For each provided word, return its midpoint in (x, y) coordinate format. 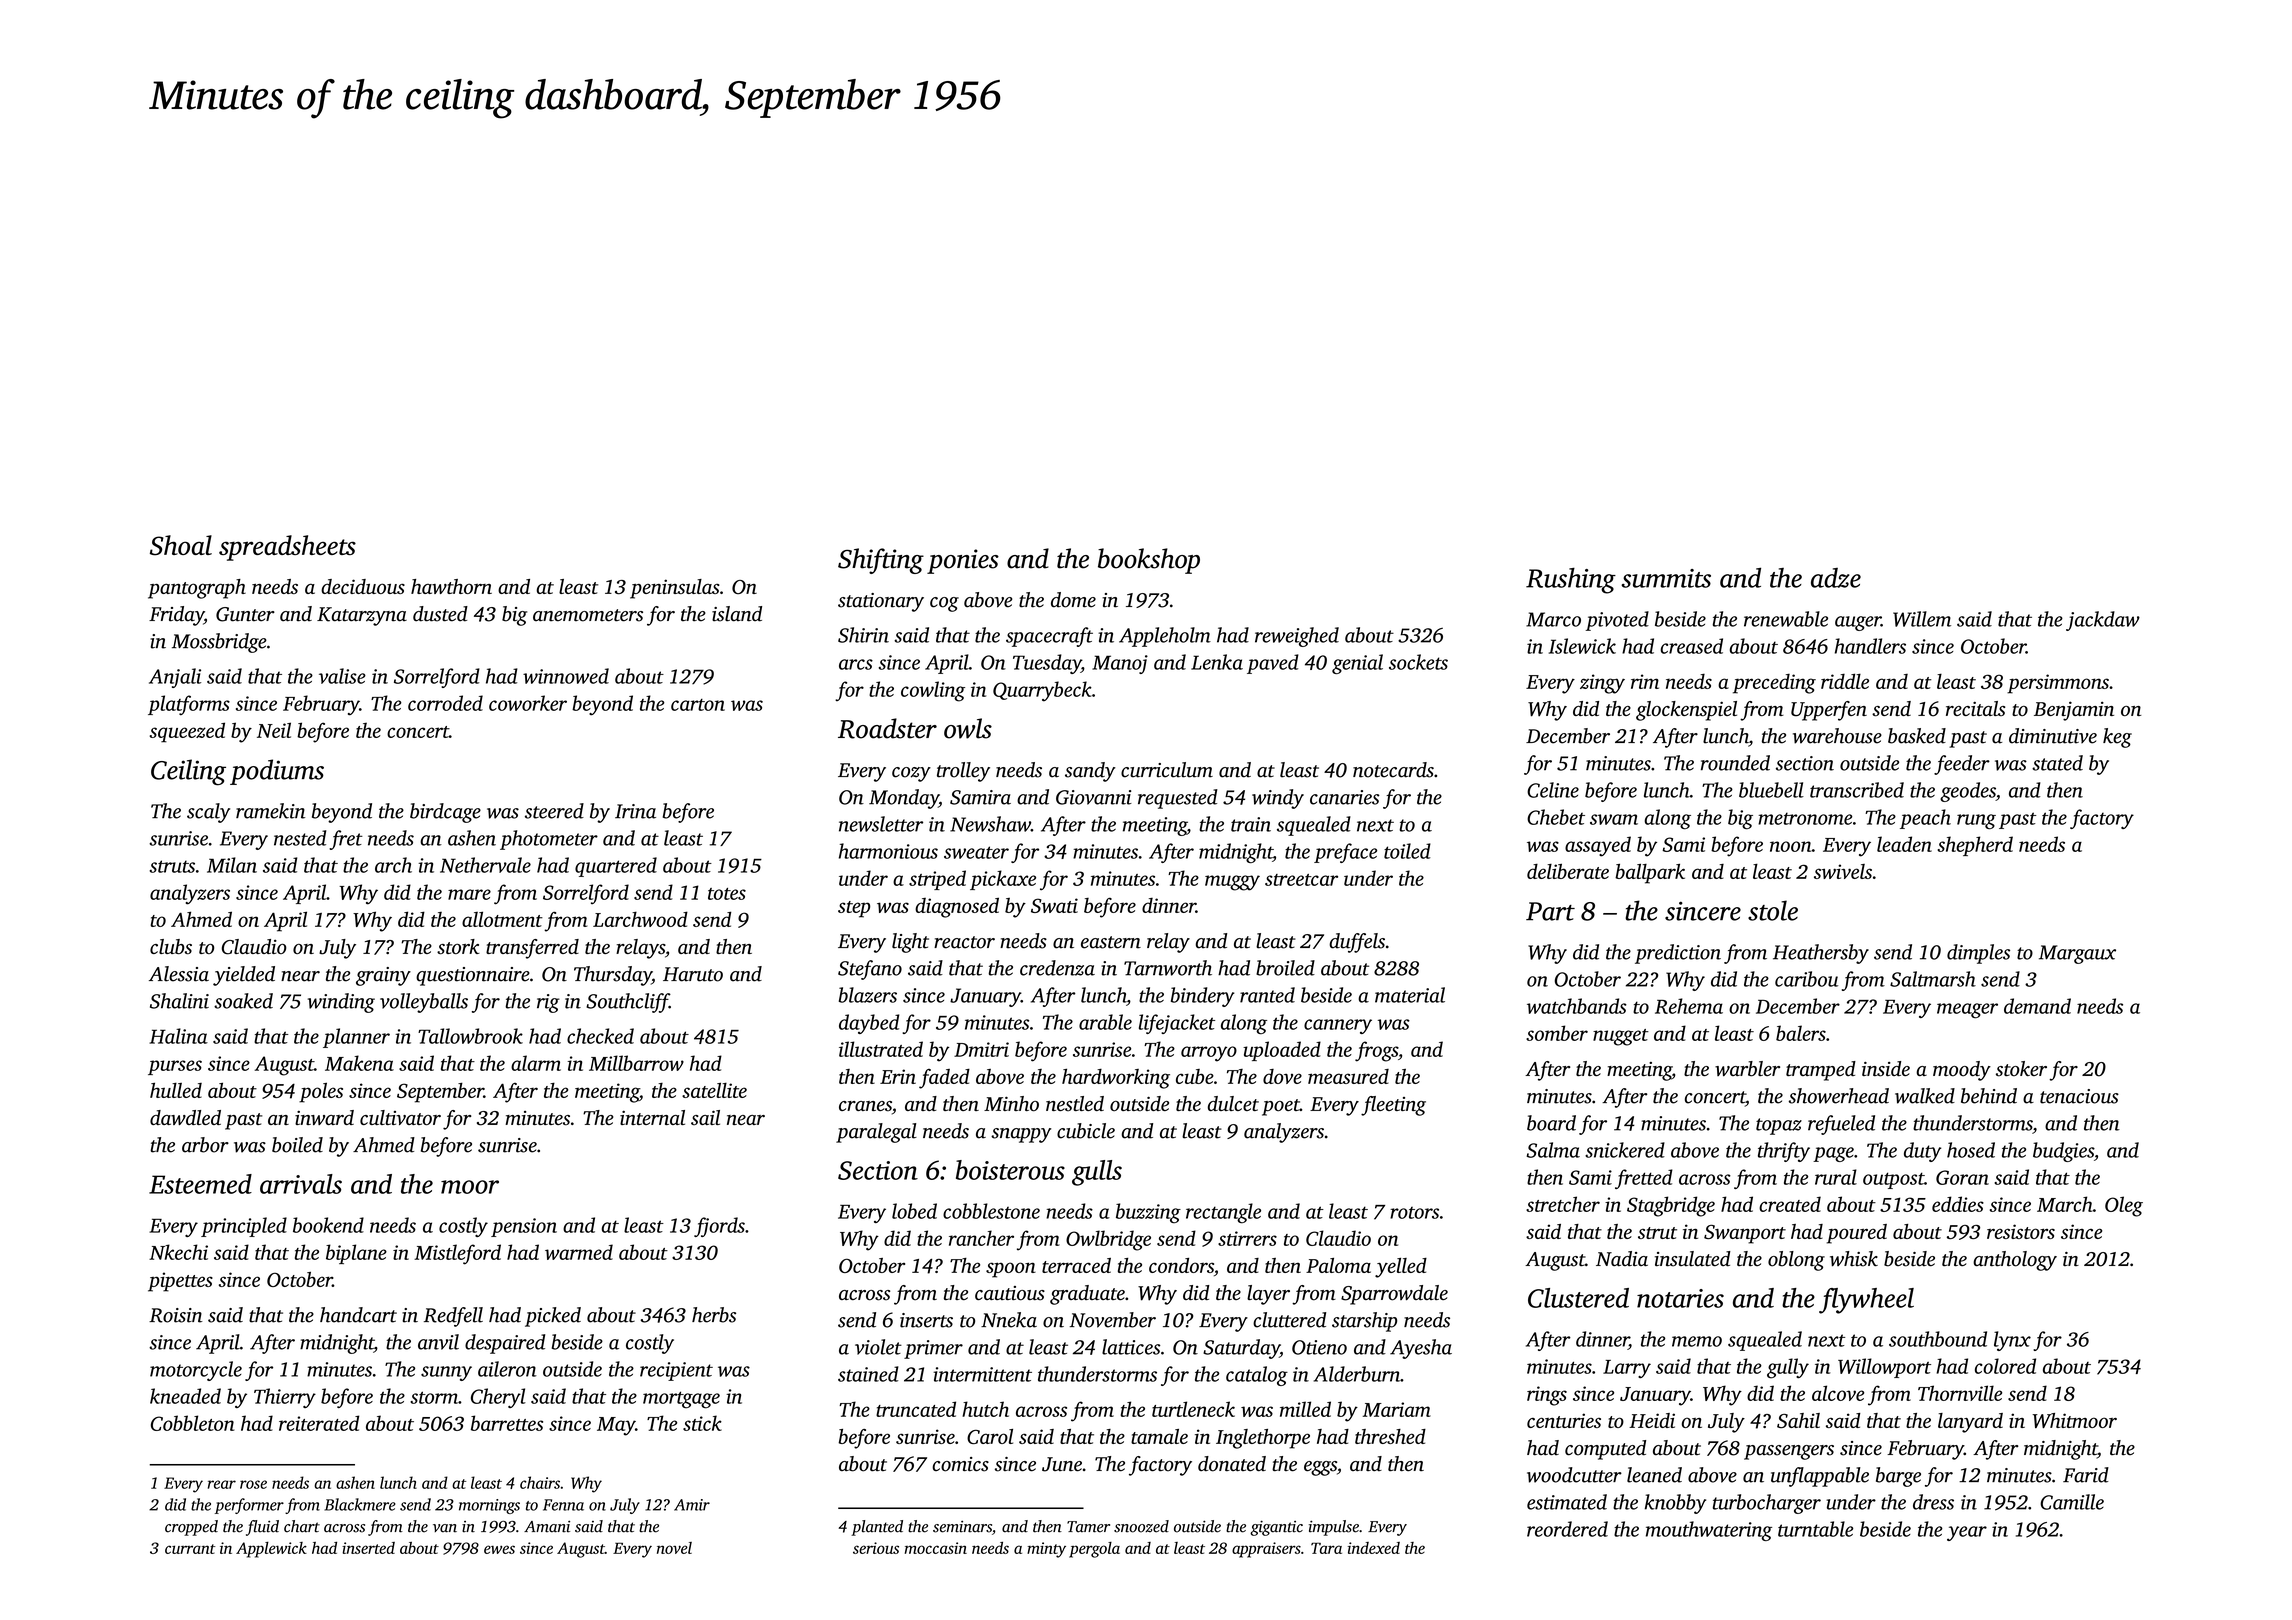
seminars (962, 1527)
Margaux (2077, 954)
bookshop (1149, 561)
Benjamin (2074, 711)
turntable (1815, 1529)
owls (968, 728)
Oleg (2124, 1206)
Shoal (181, 545)
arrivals (301, 1184)
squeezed (187, 732)
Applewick (271, 1550)
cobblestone (991, 1211)
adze (1836, 578)
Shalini (179, 1001)
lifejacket (1177, 1024)
